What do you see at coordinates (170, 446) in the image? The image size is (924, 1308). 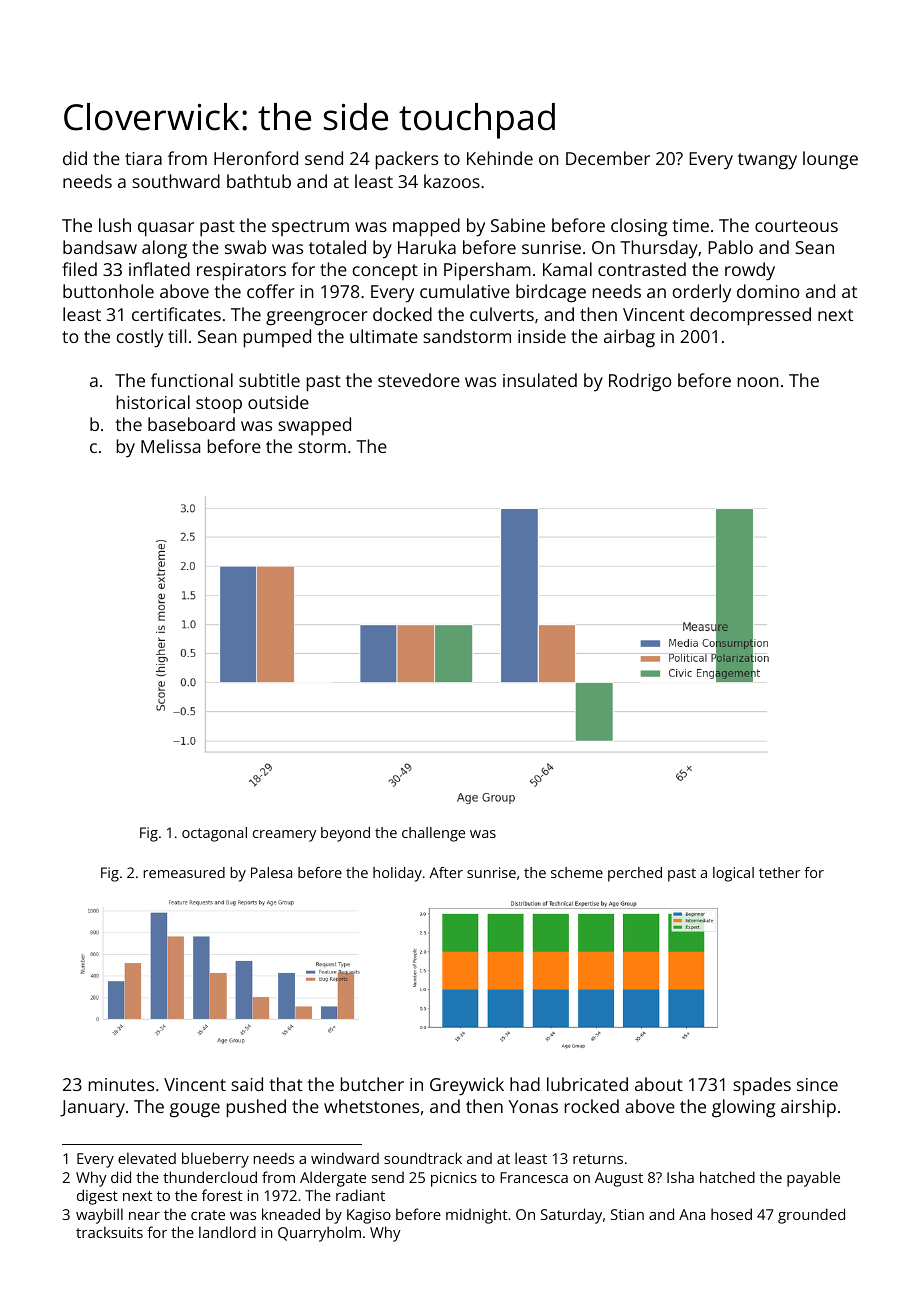 I see `Melissa` at bounding box center [170, 446].
